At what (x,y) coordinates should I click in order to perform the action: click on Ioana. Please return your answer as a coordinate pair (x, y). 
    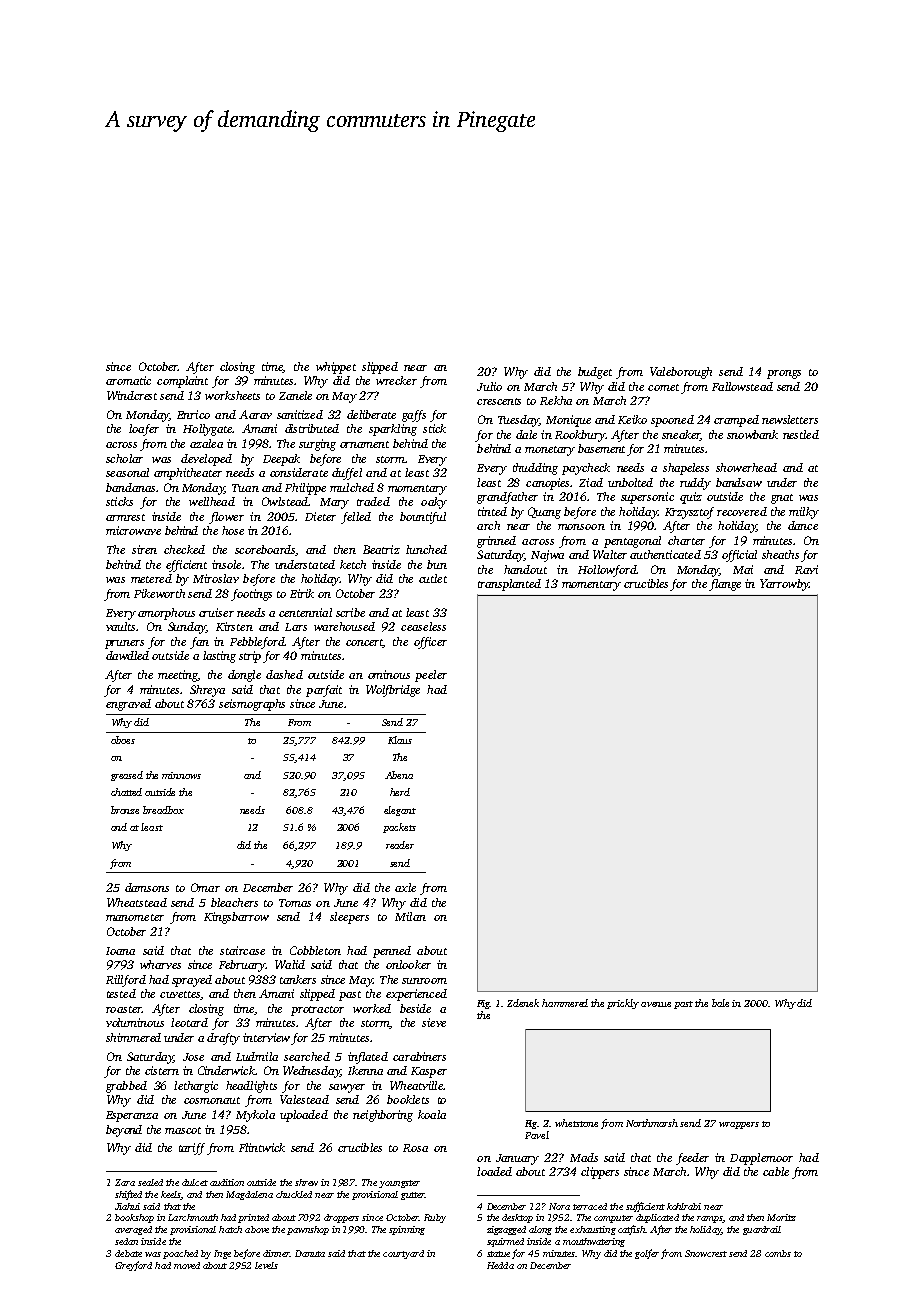
    Looking at the image, I should click on (120, 951).
